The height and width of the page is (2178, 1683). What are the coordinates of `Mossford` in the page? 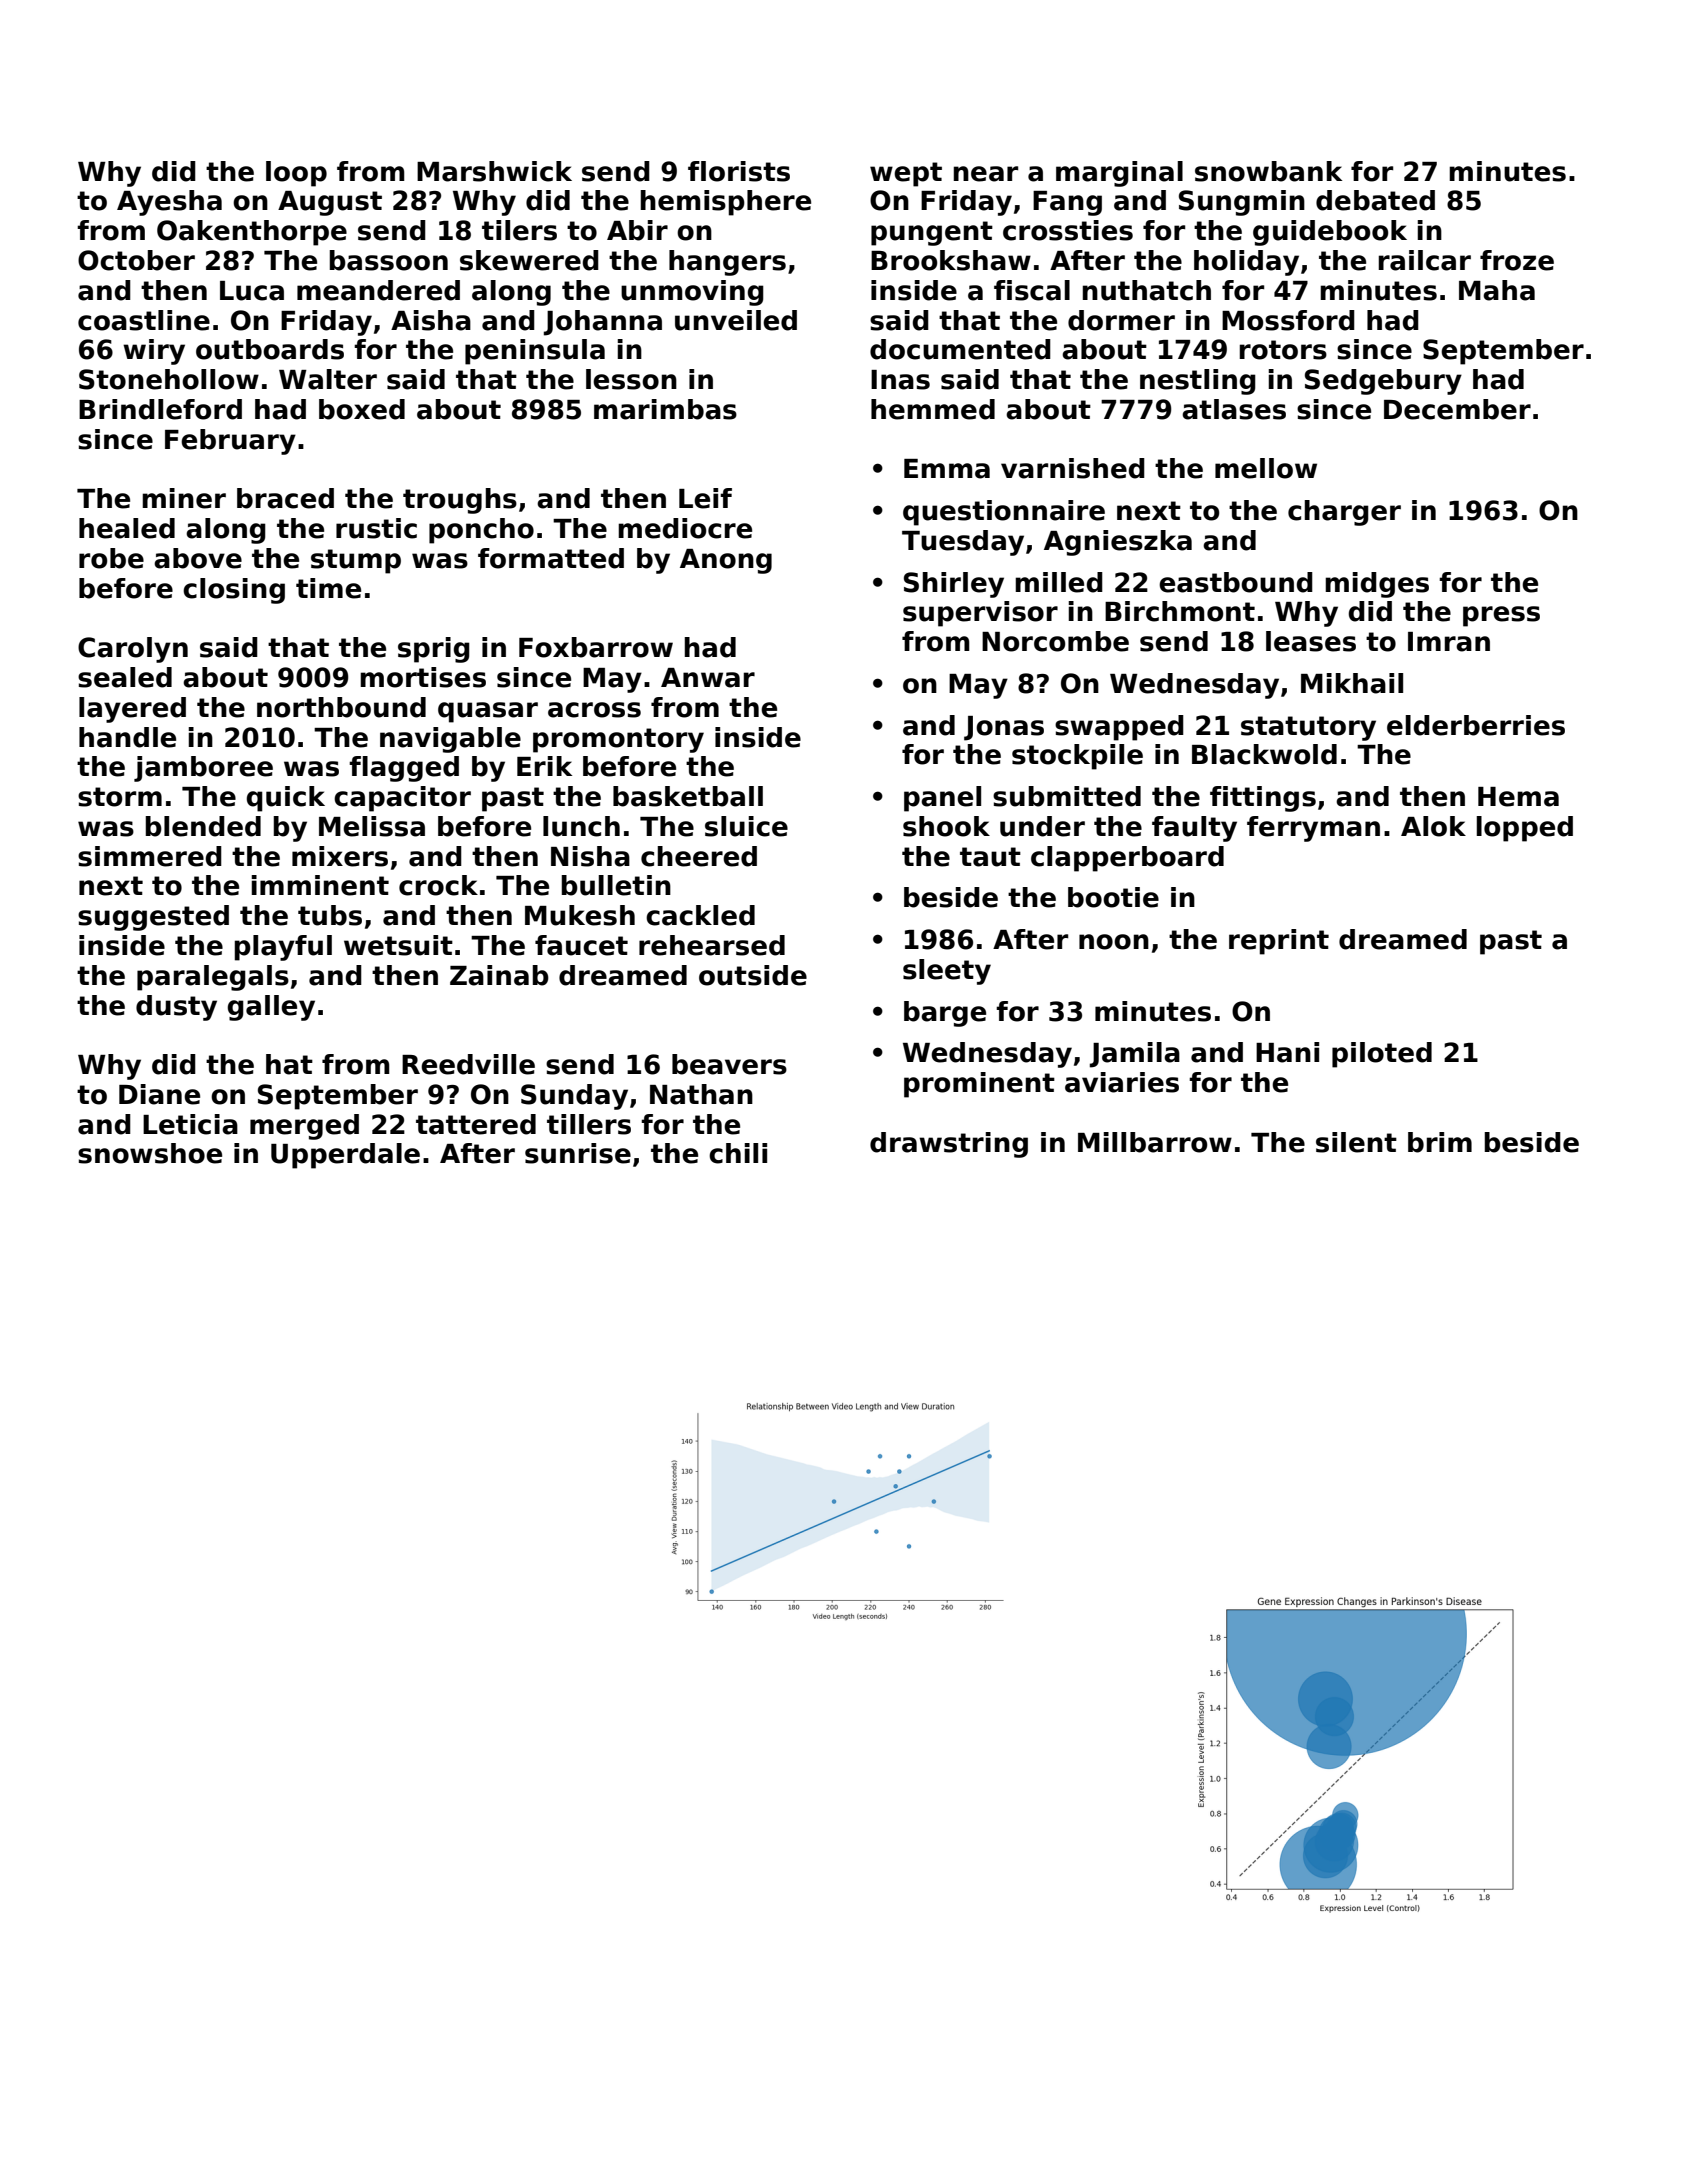 It's located at (1288, 320).
